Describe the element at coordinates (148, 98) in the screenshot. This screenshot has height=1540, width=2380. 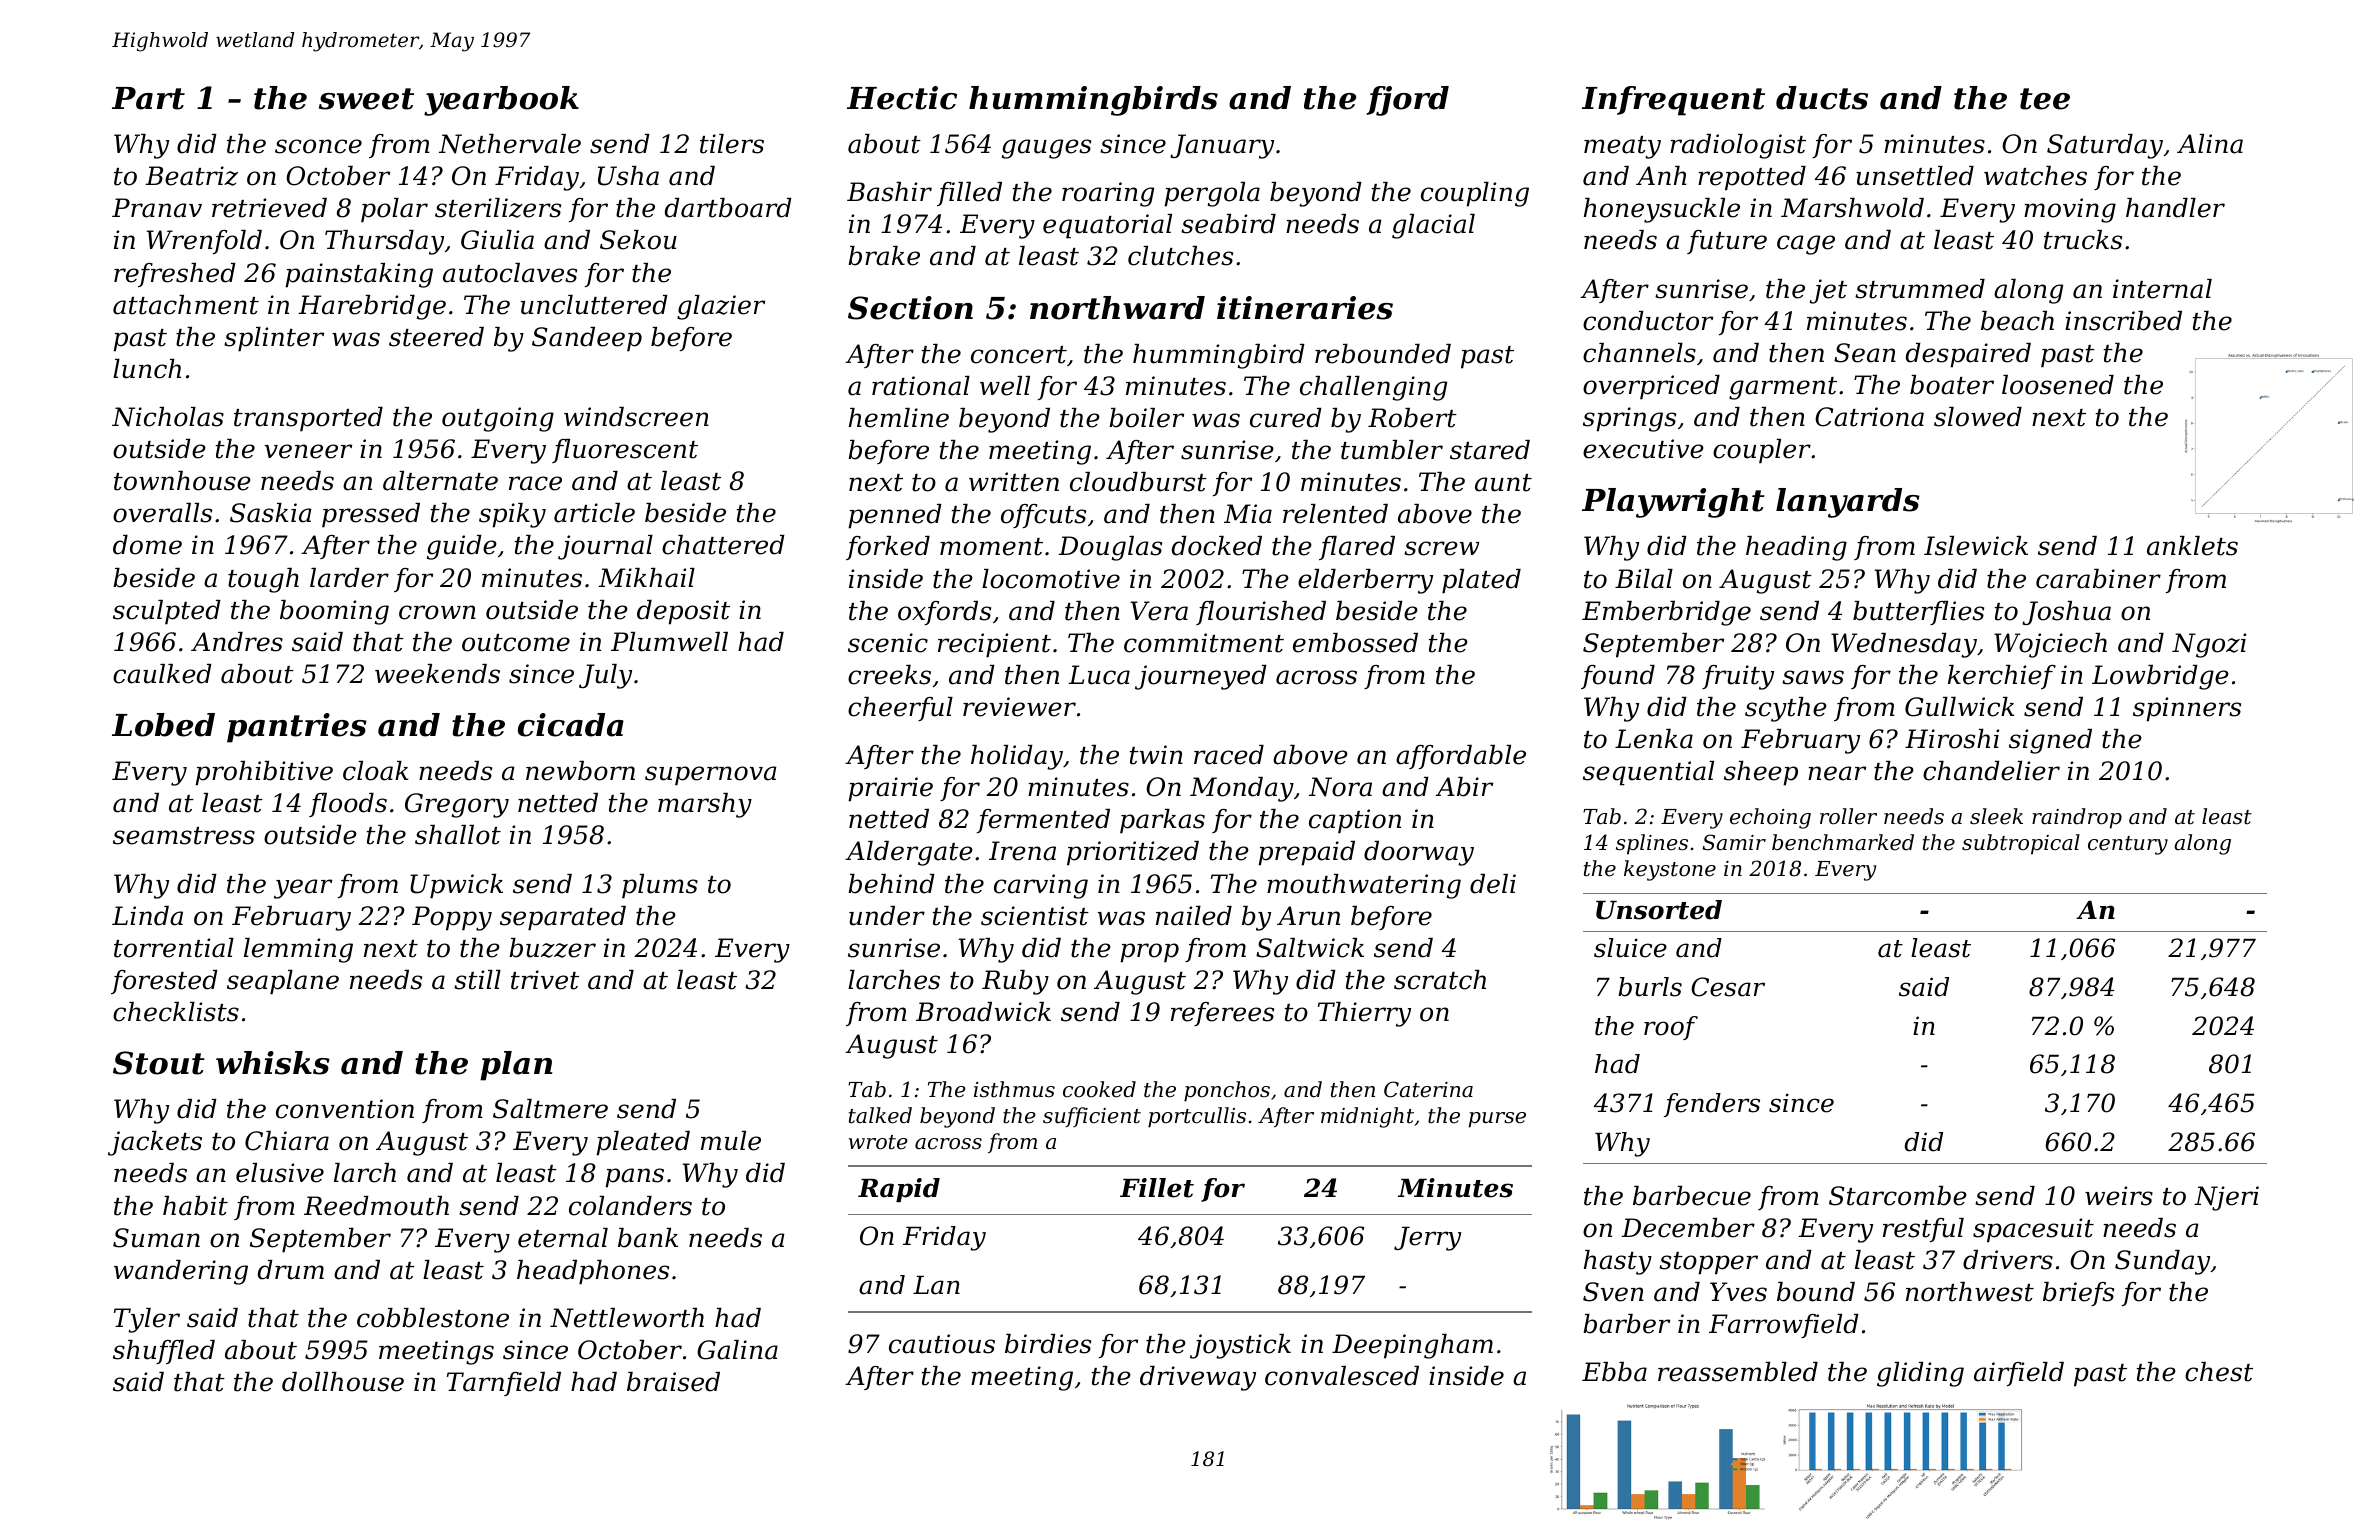
I see `Part` at that location.
